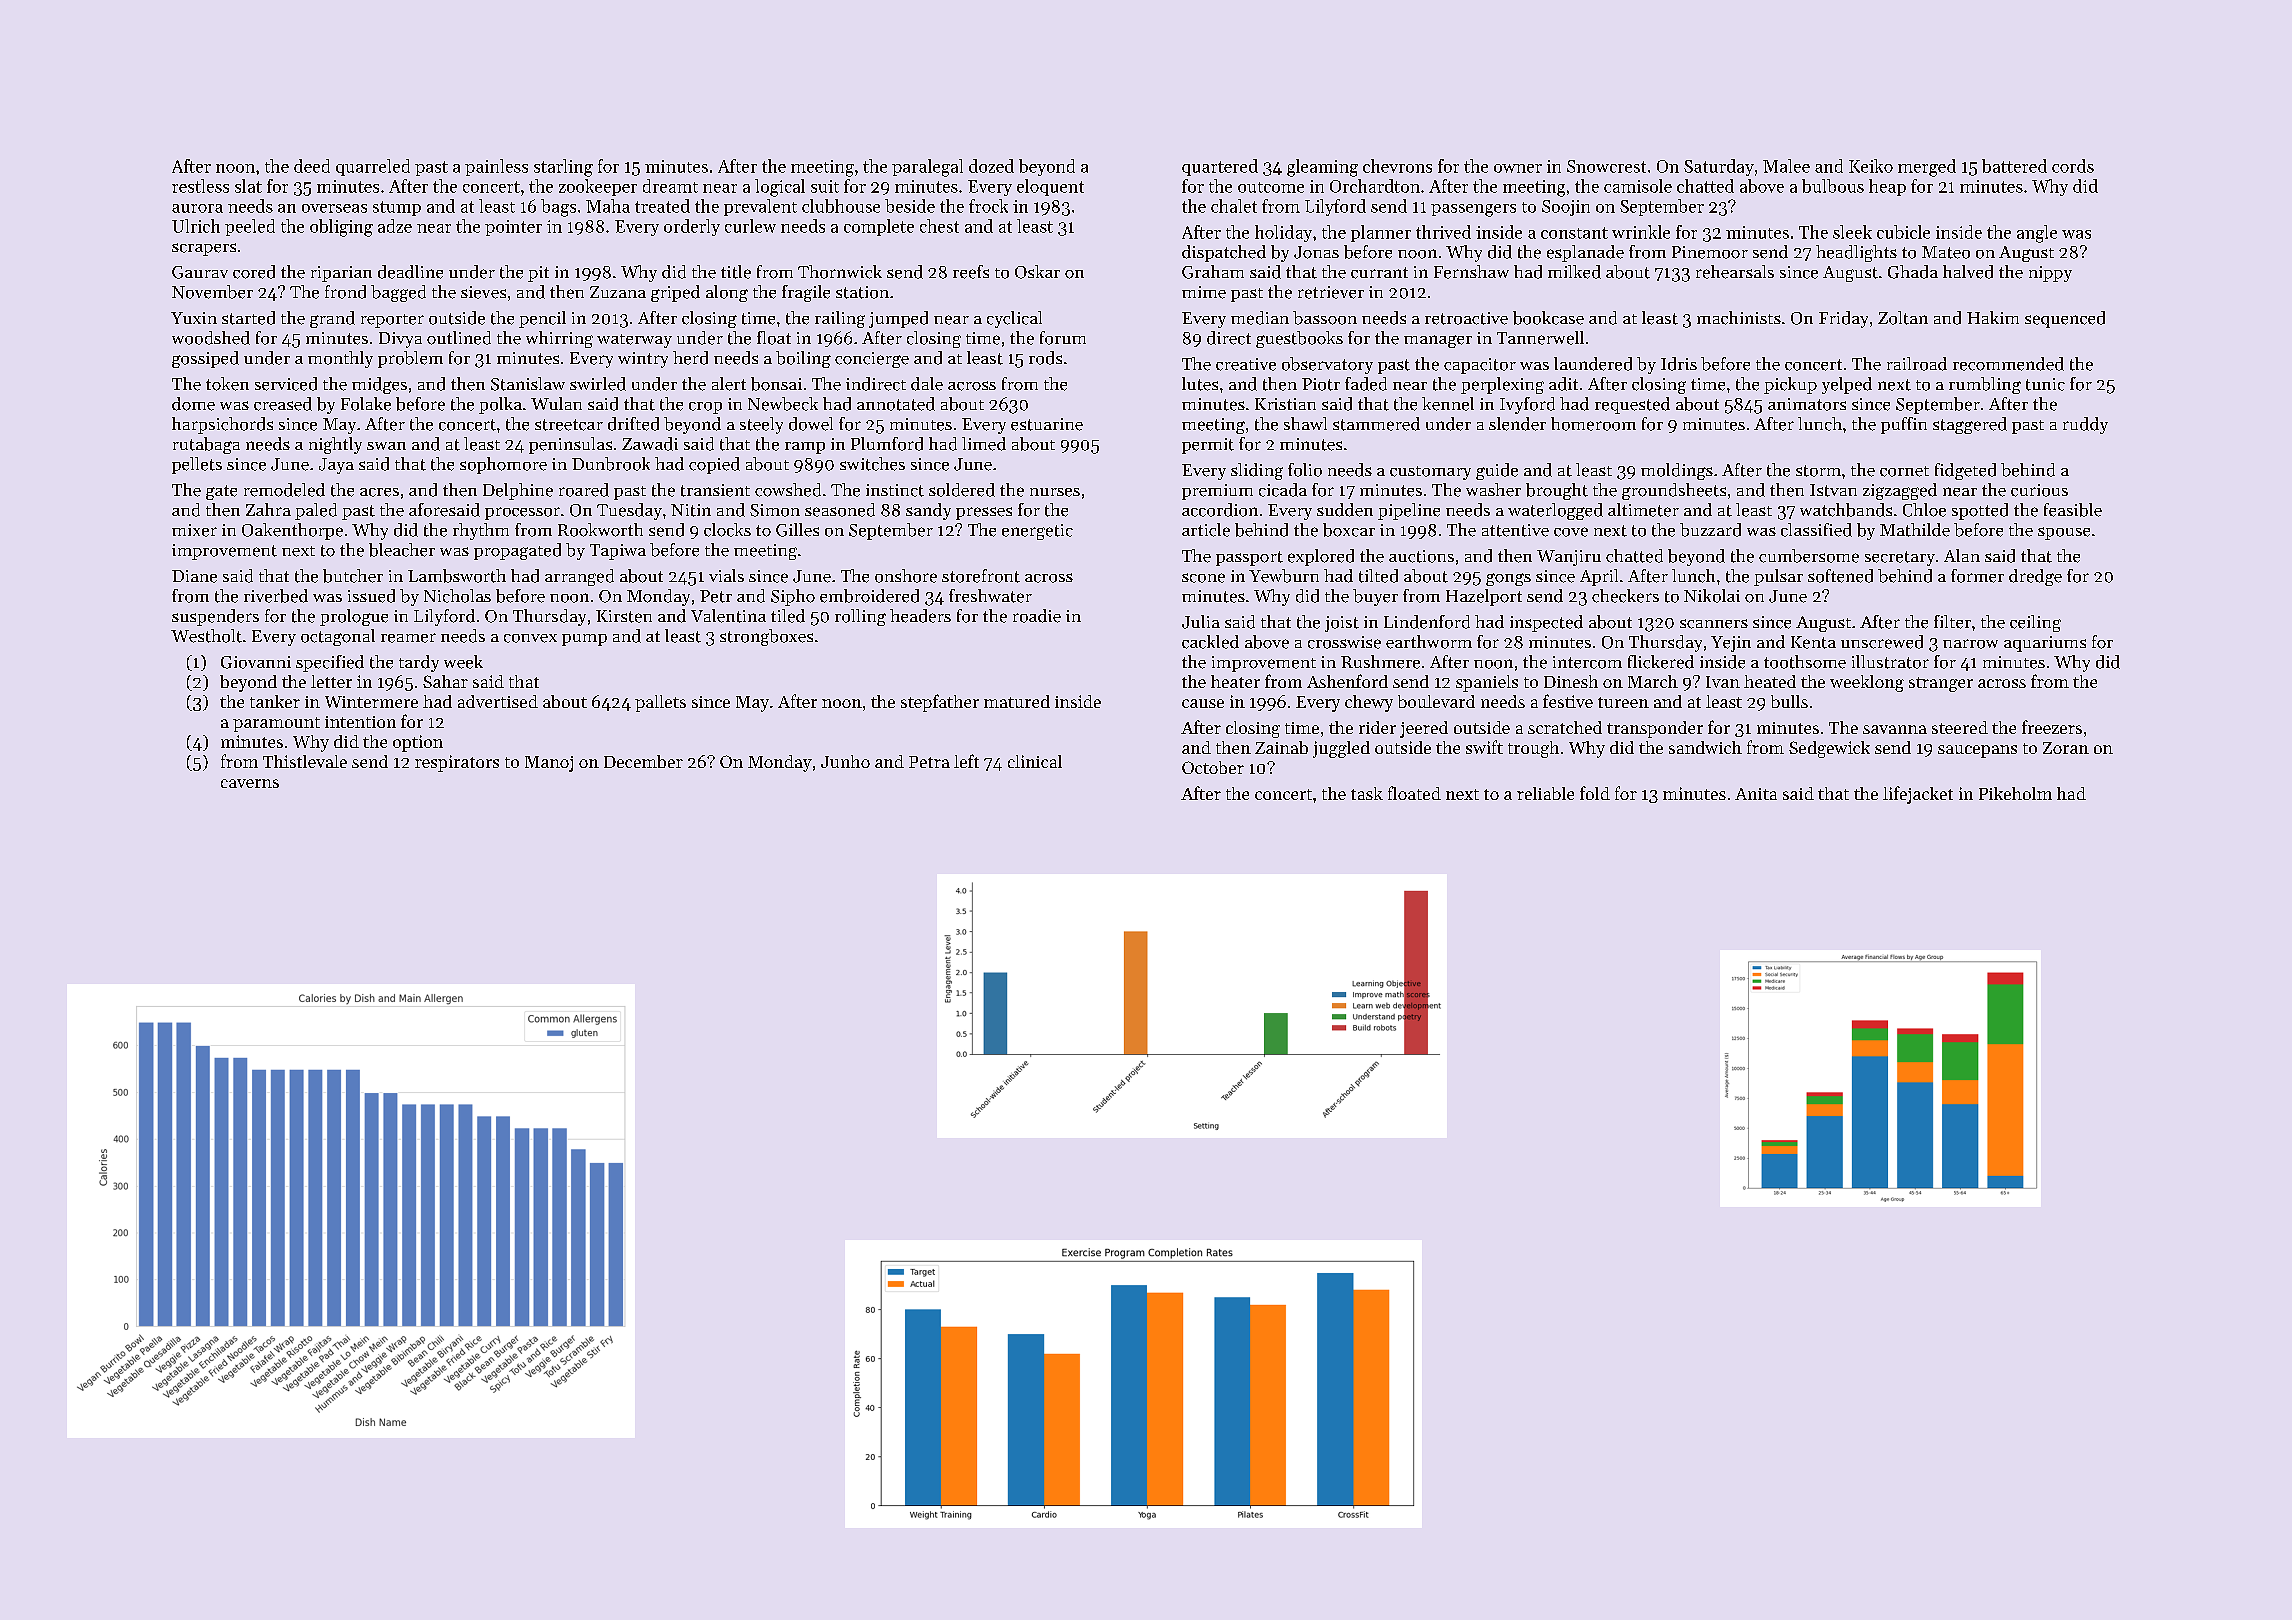 This screenshot has height=1620, width=2292. Describe the element at coordinates (1993, 317) in the screenshot. I see `Hakim` at that location.
